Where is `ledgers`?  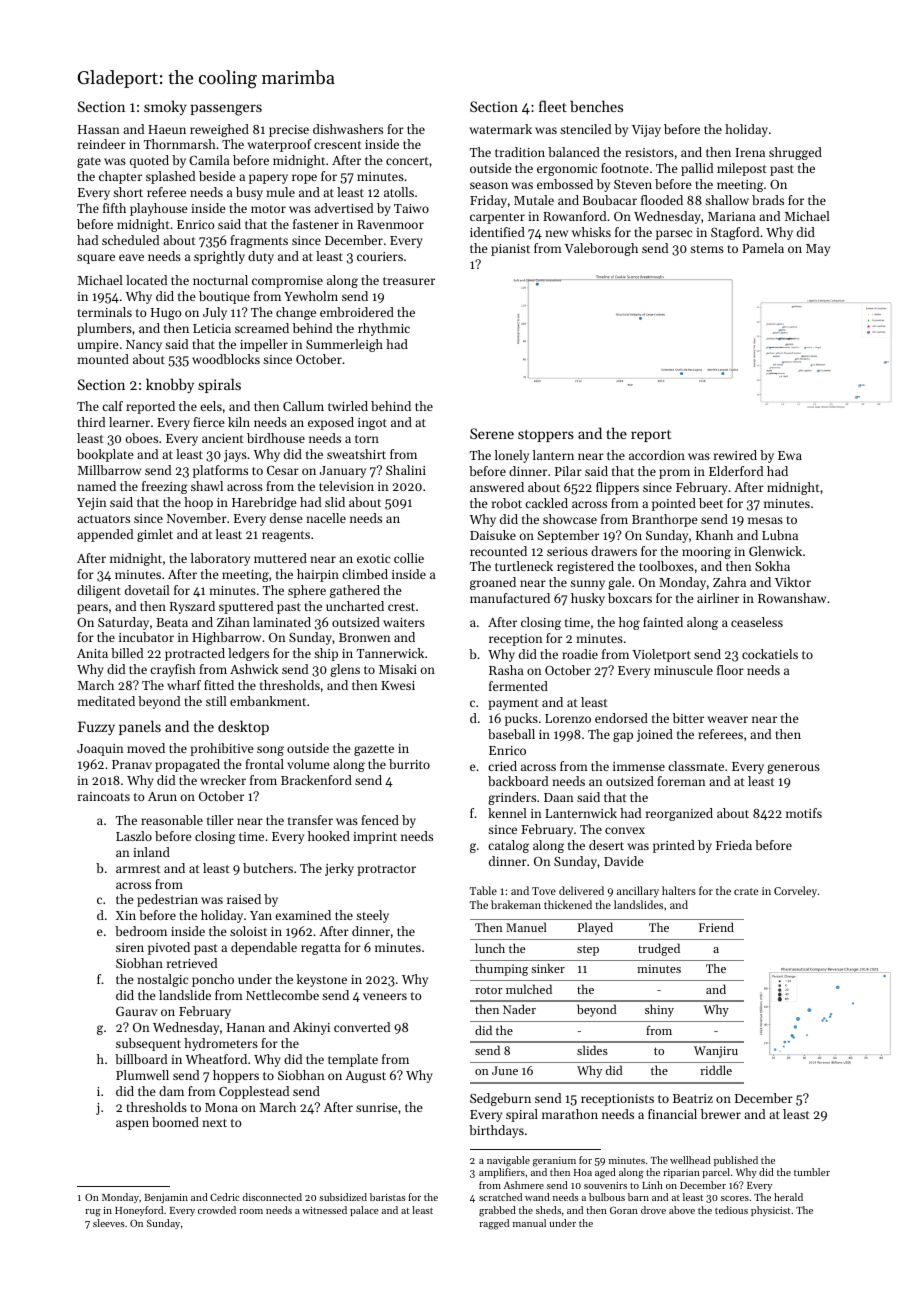 ledgers is located at coordinates (248, 654).
